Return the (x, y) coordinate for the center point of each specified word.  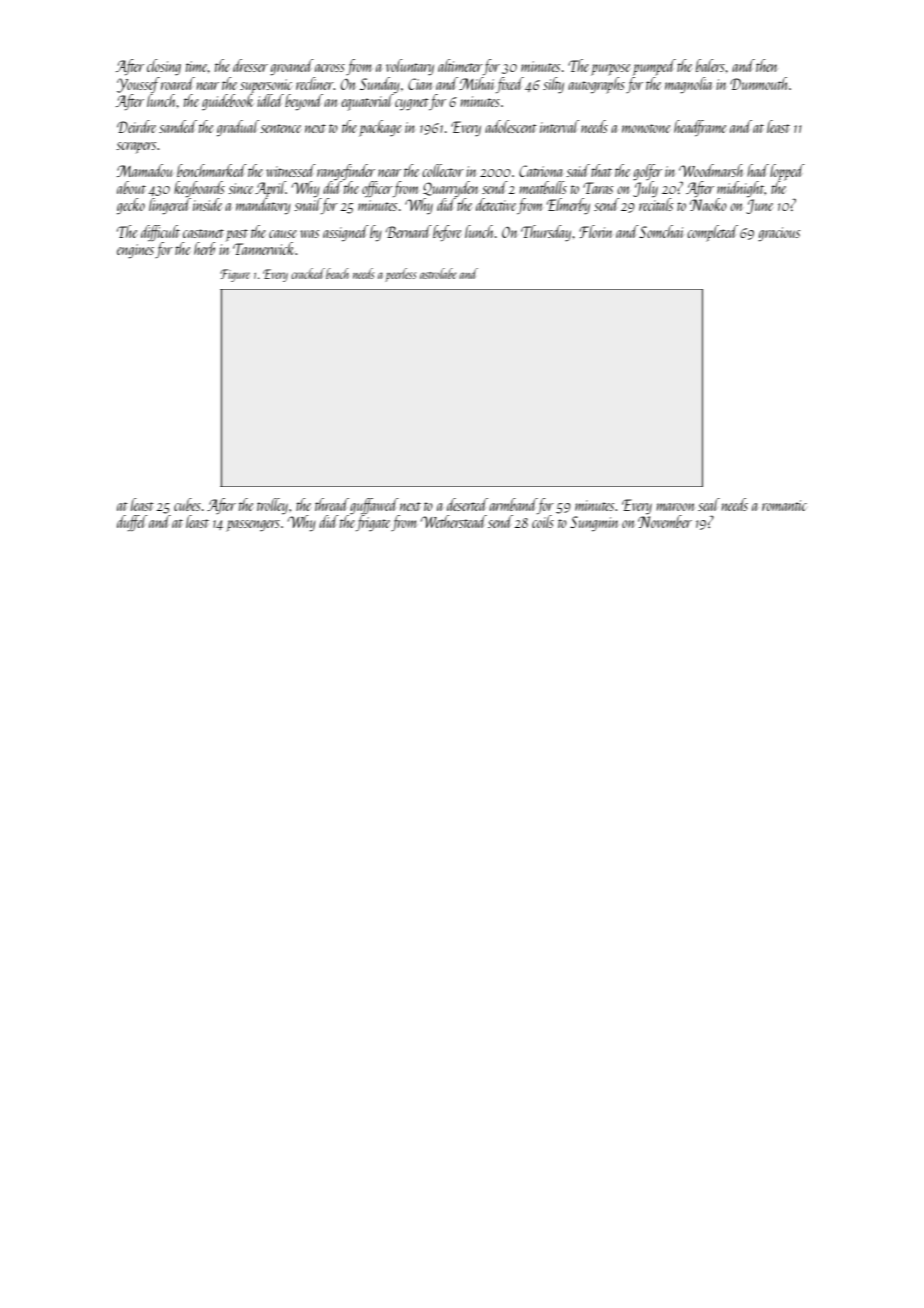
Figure (235, 275)
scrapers (136, 148)
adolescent (511, 126)
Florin (595, 231)
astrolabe (438, 273)
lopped (787, 172)
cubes (187, 504)
